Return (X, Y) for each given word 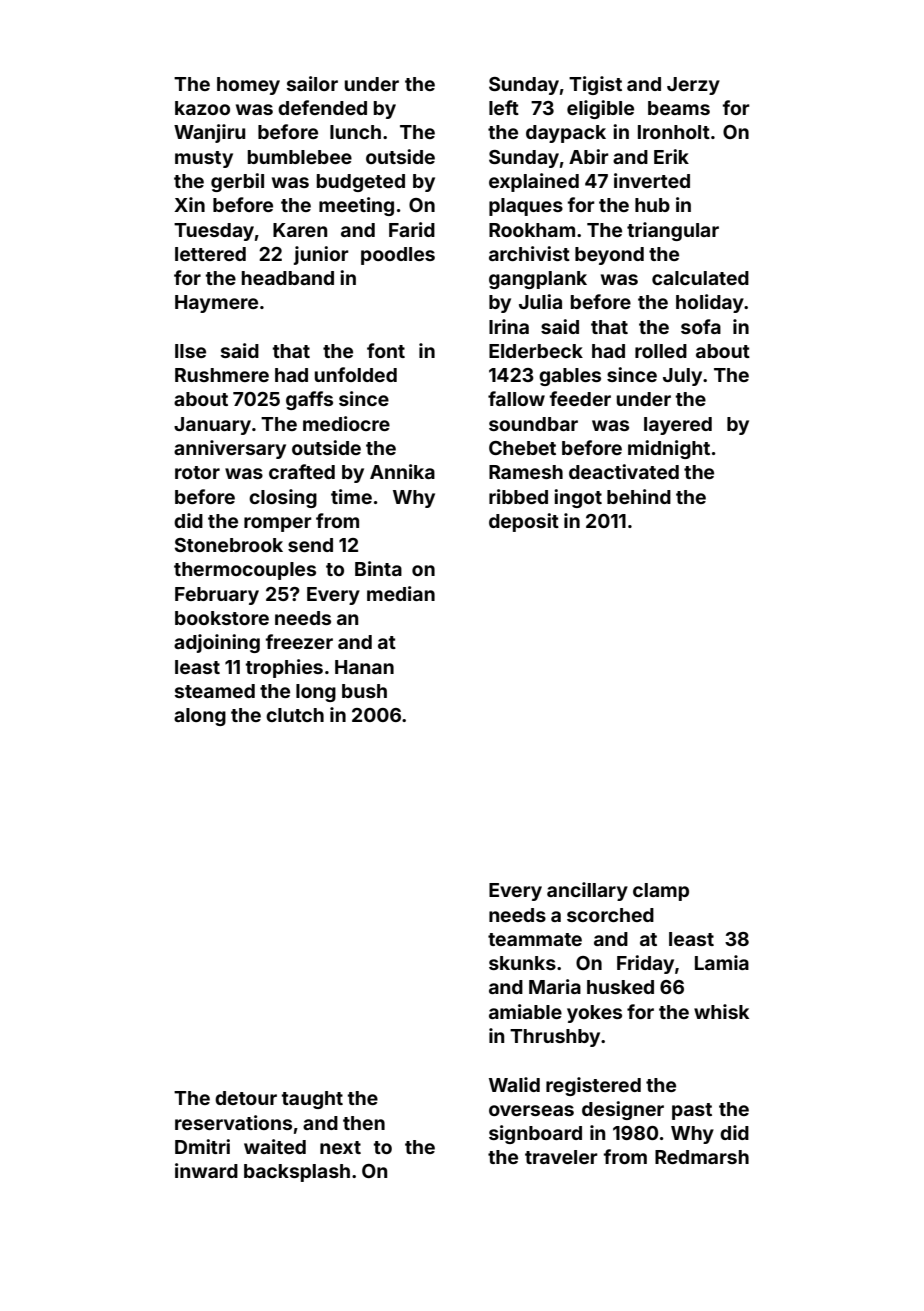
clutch (295, 715)
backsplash (297, 1173)
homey (248, 86)
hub (652, 205)
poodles (398, 256)
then (364, 1123)
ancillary (587, 891)
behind (639, 496)
